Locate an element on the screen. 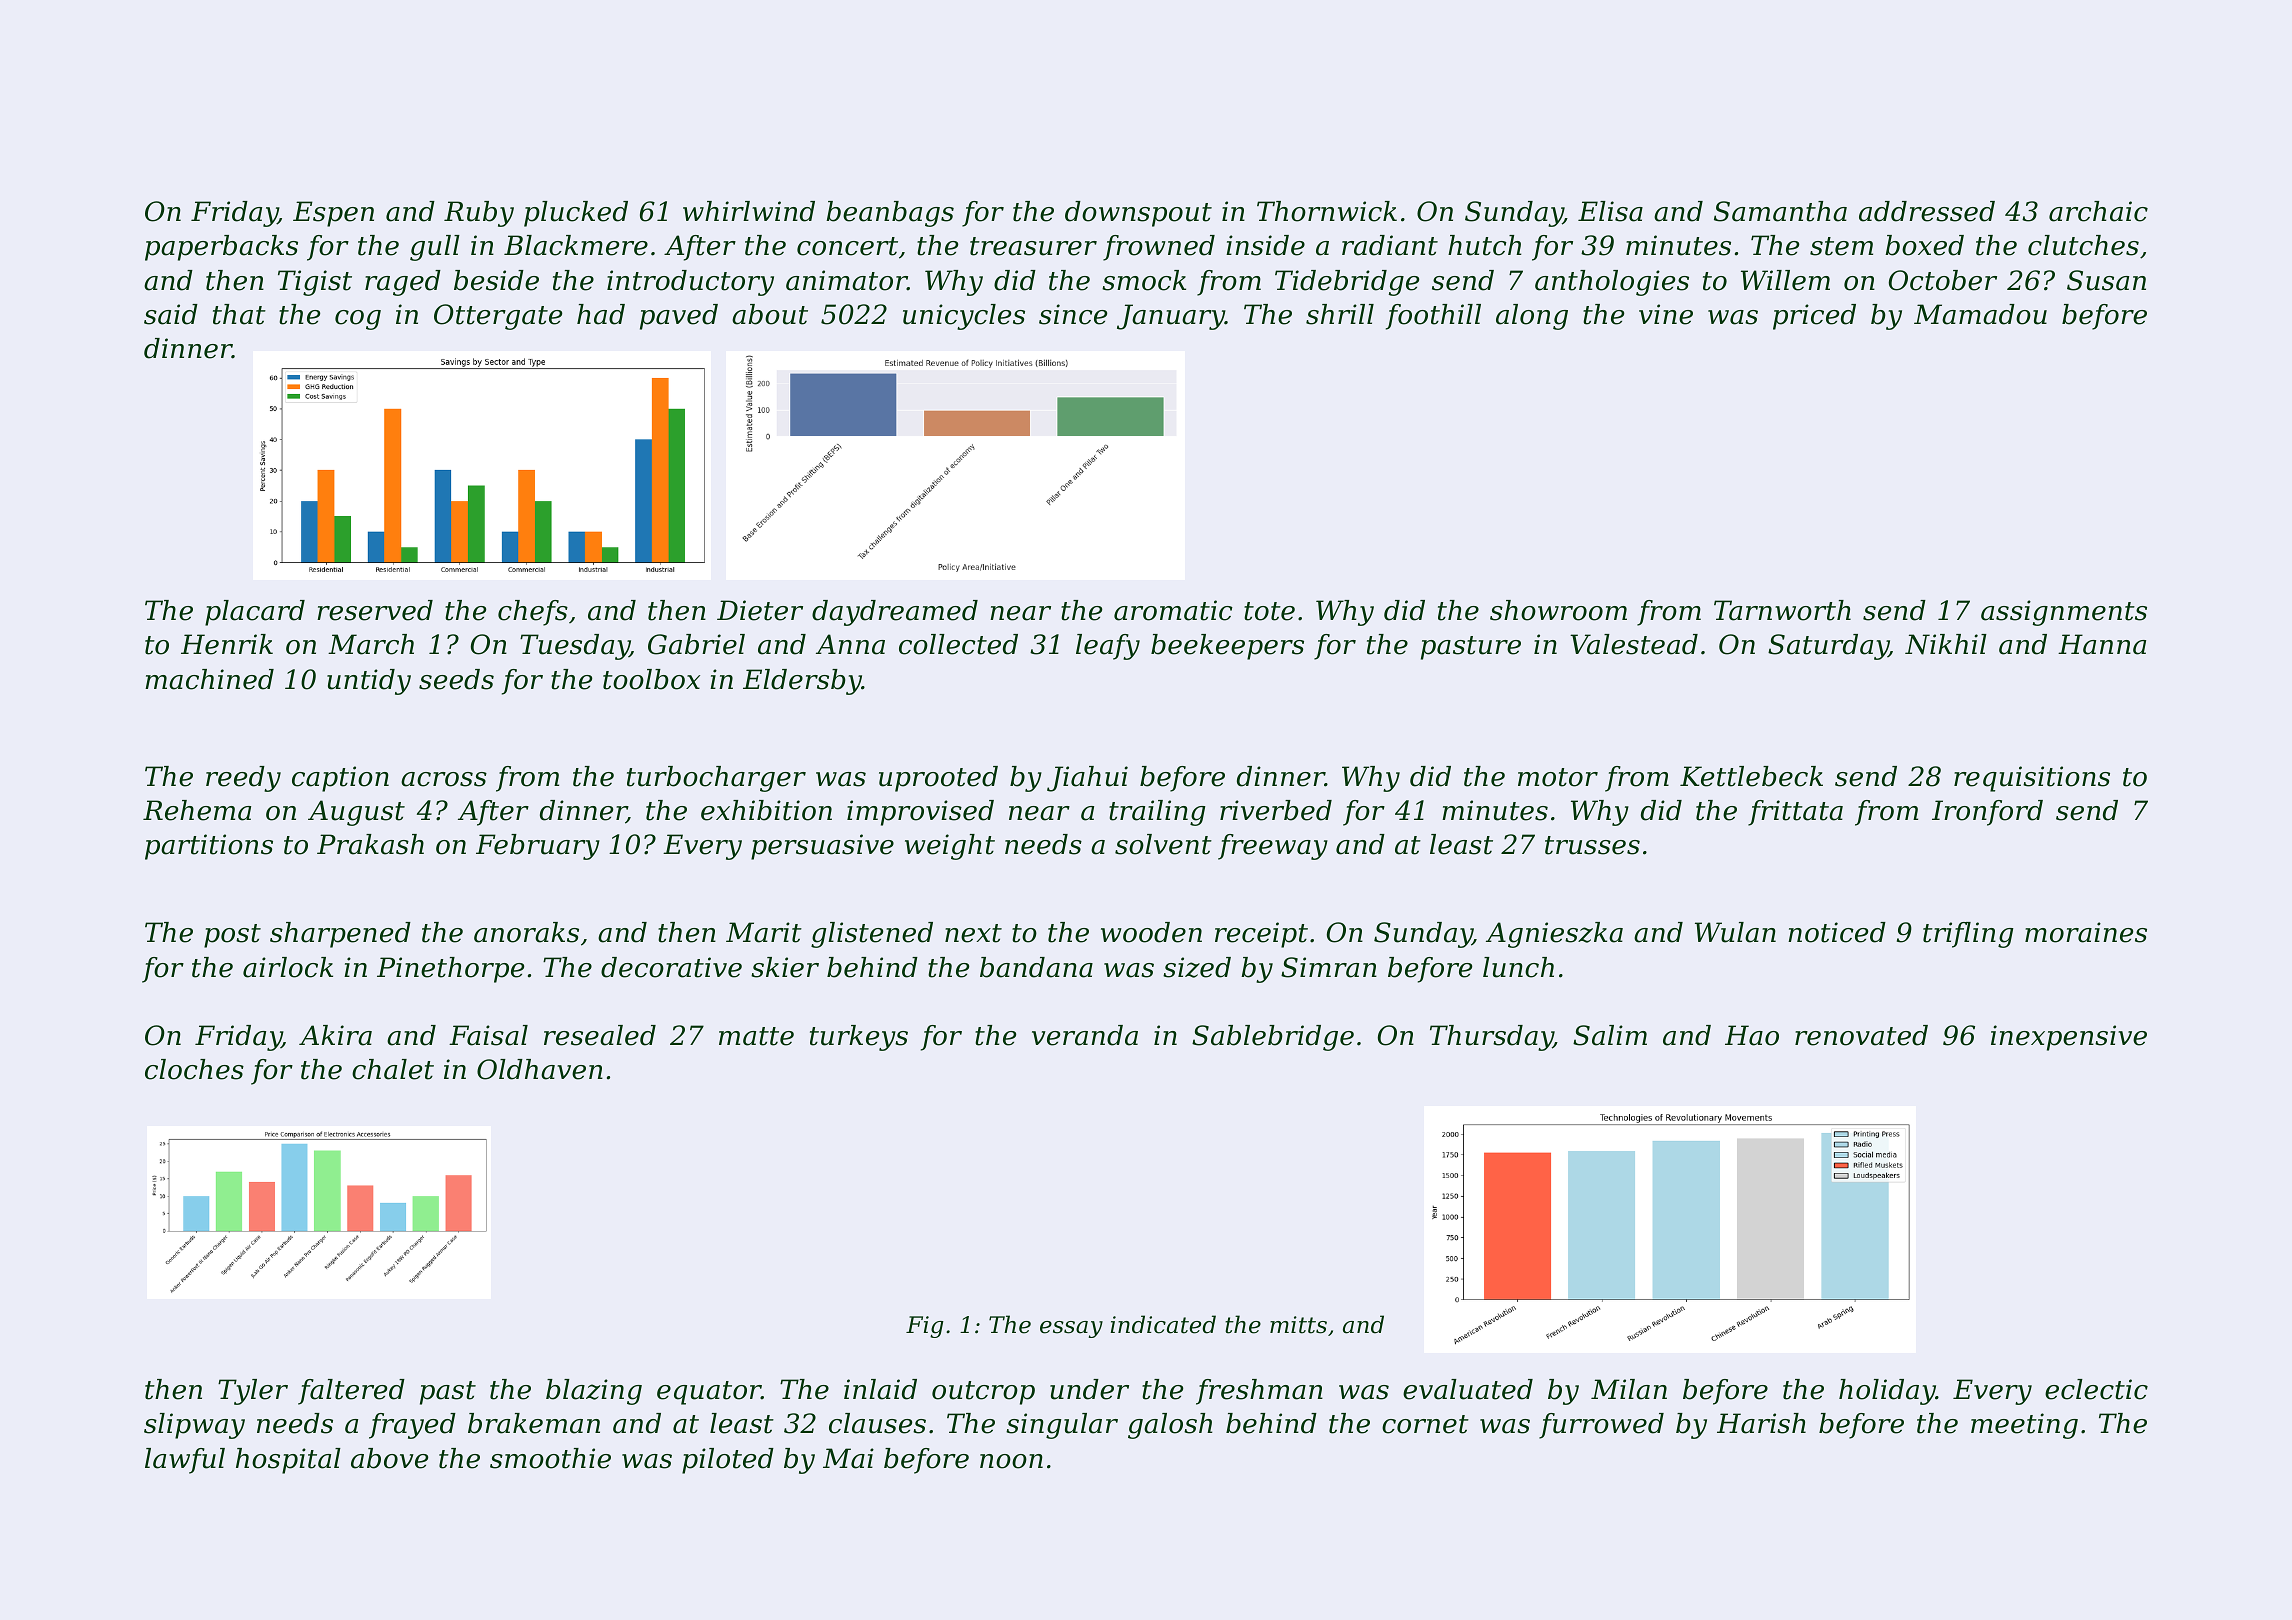 This screenshot has width=2292, height=1620. equator is located at coordinates (709, 1393).
